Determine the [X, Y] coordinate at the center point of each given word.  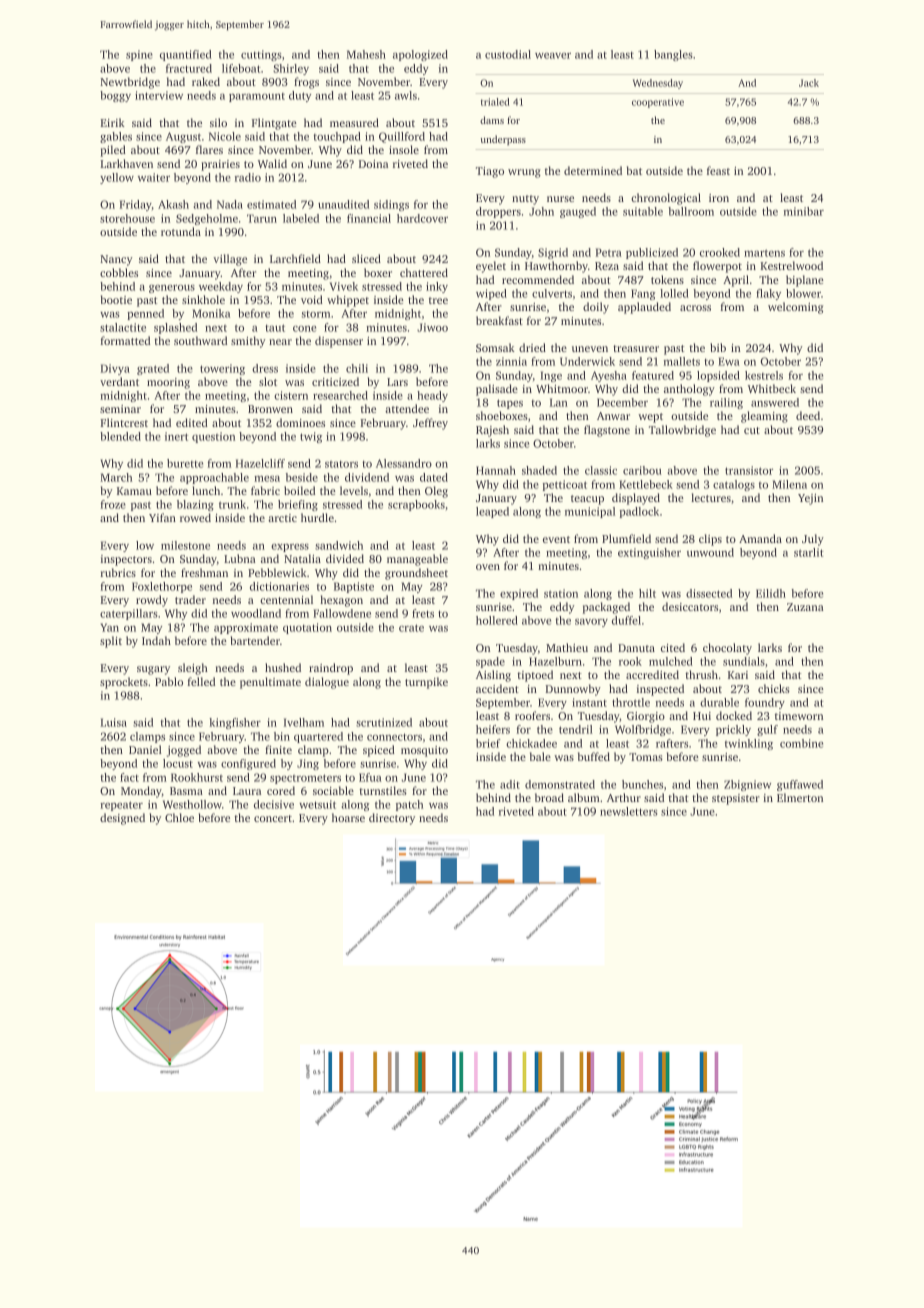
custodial [508, 54]
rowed [195, 517]
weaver [553, 56]
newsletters [629, 811]
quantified [186, 55]
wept [650, 418]
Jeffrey [430, 424]
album [584, 797]
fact [129, 777]
